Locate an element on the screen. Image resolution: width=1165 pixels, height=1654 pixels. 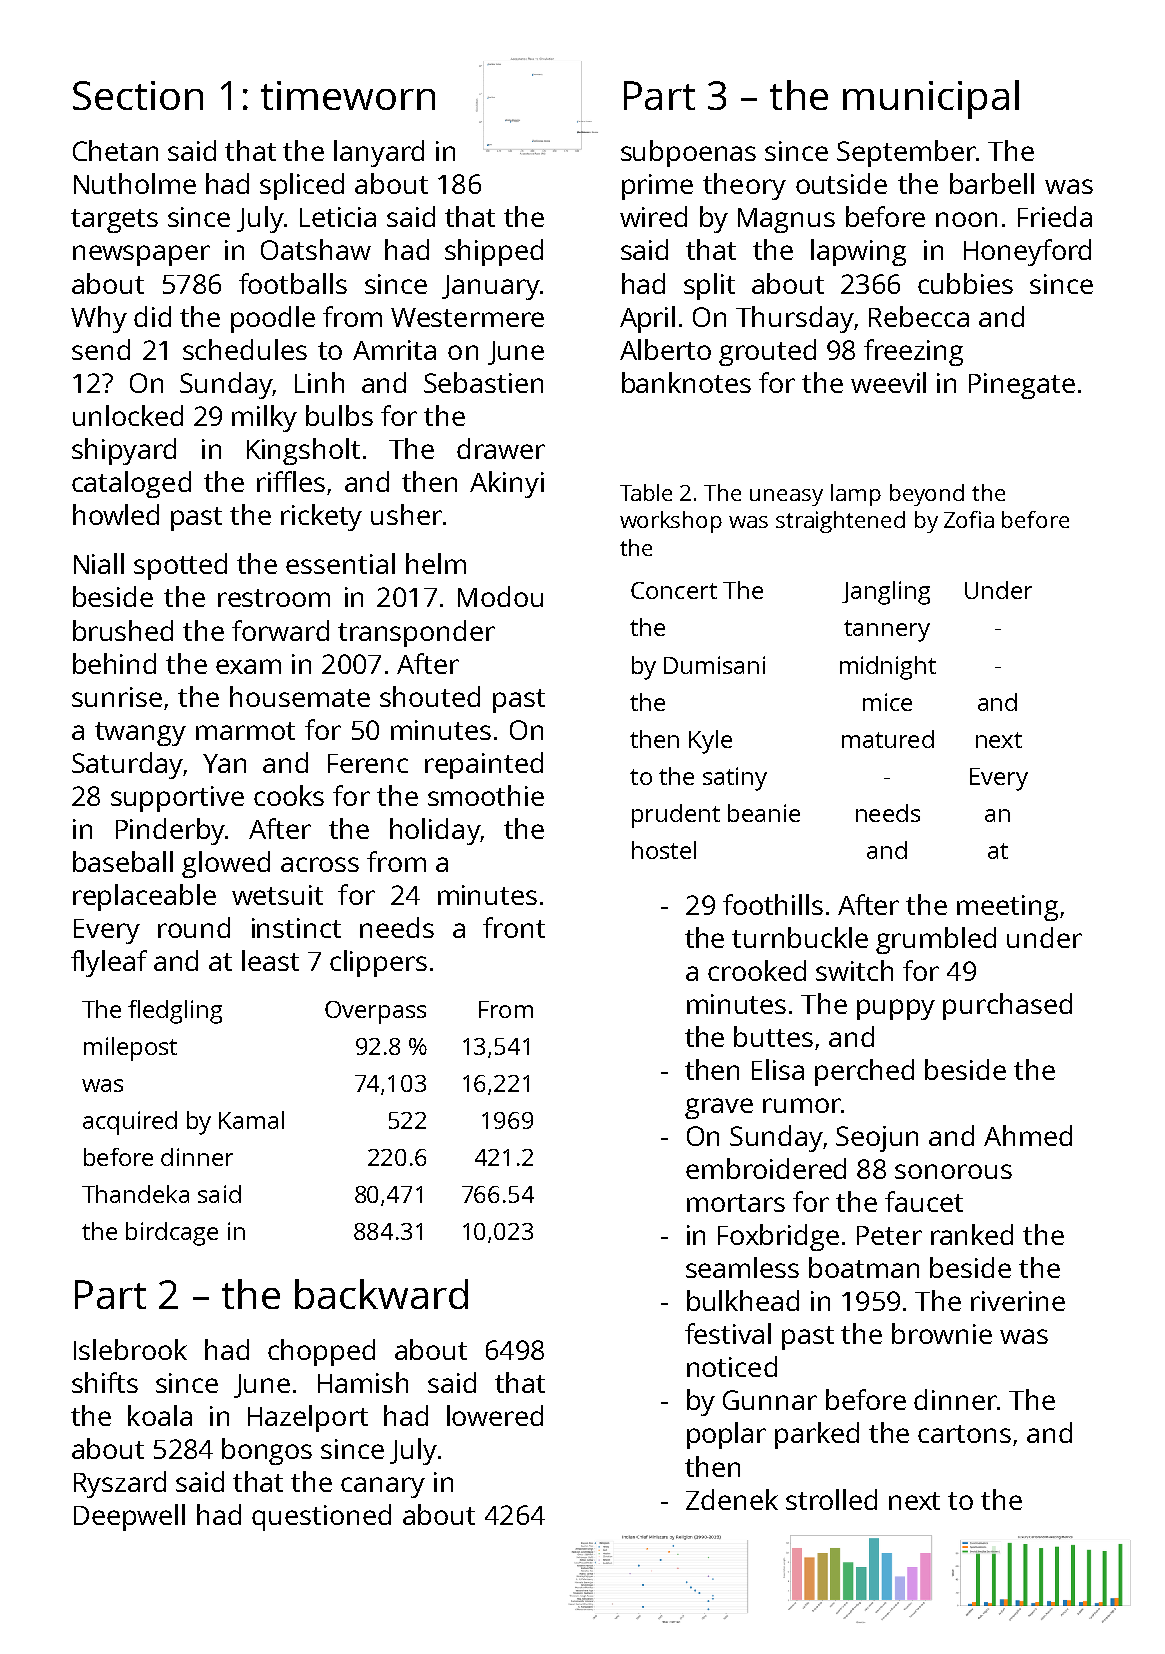
Zofia is located at coordinates (969, 519).
